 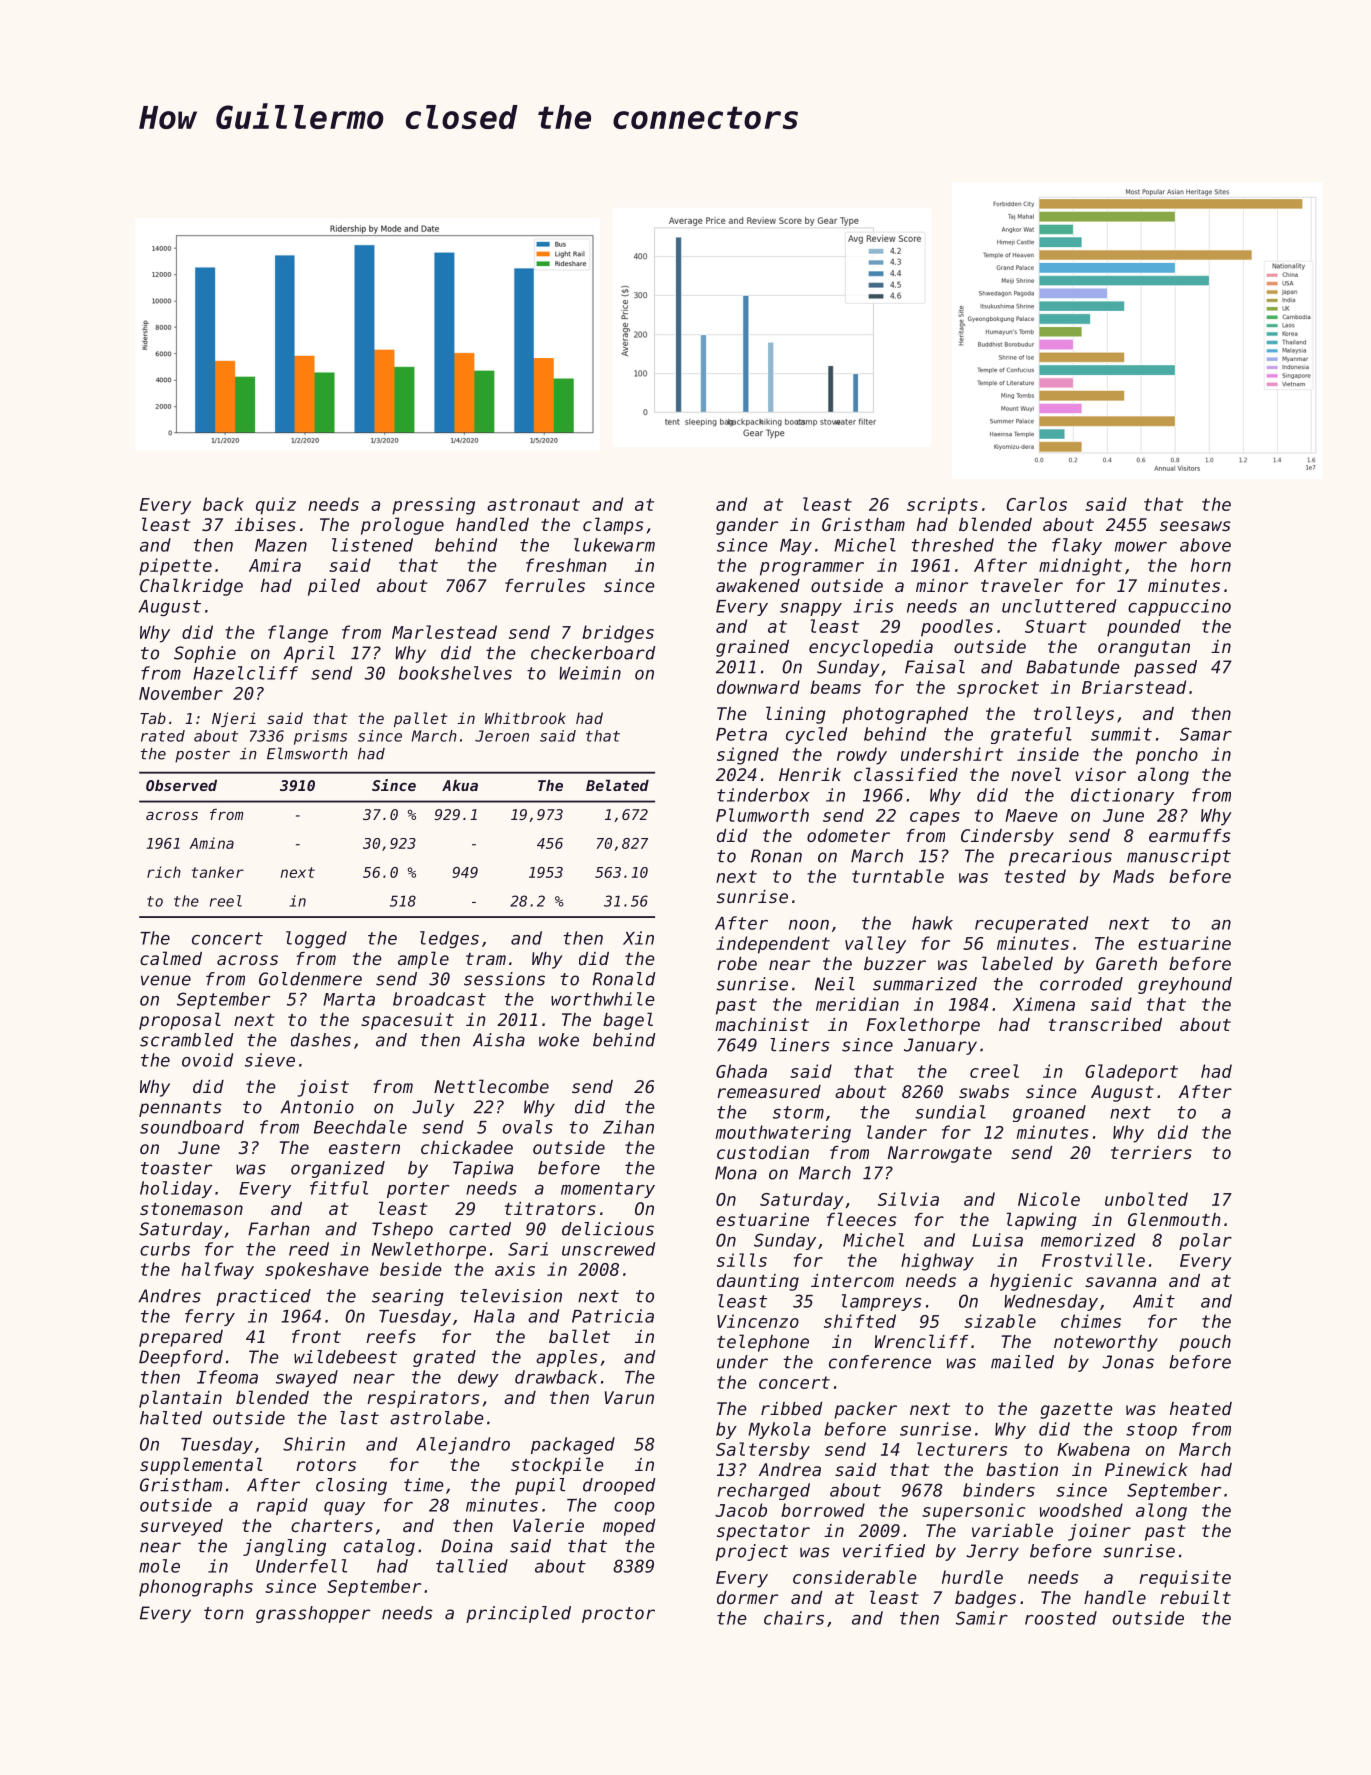 I want to click on Akua, so click(x=460, y=785).
